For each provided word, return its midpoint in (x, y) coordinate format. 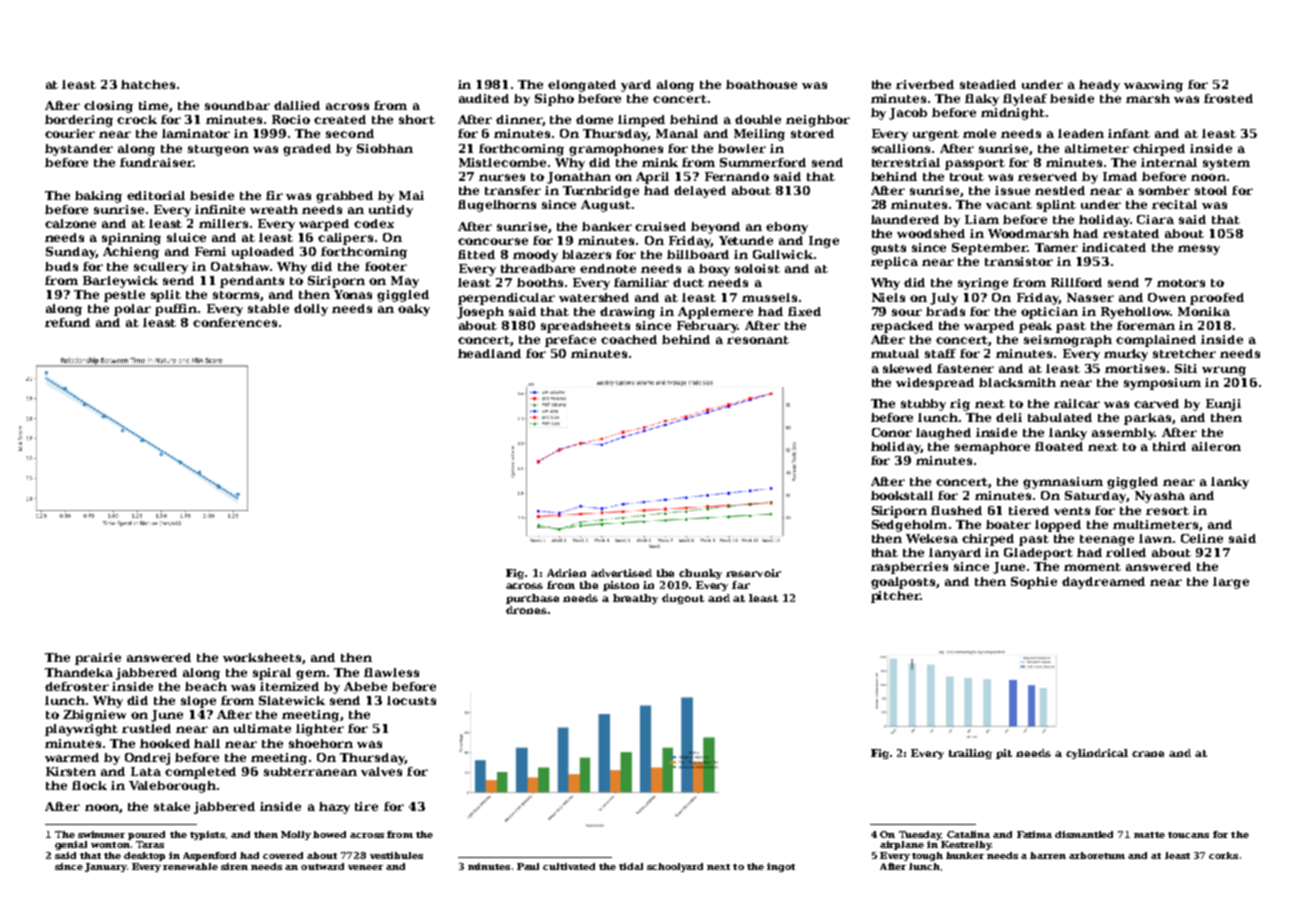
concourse (493, 241)
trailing (970, 754)
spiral (272, 674)
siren (234, 866)
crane (1148, 754)
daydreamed (1103, 583)
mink (660, 162)
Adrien (566, 573)
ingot (781, 867)
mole (979, 133)
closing (108, 107)
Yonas (353, 294)
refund (67, 322)
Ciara (1155, 219)
